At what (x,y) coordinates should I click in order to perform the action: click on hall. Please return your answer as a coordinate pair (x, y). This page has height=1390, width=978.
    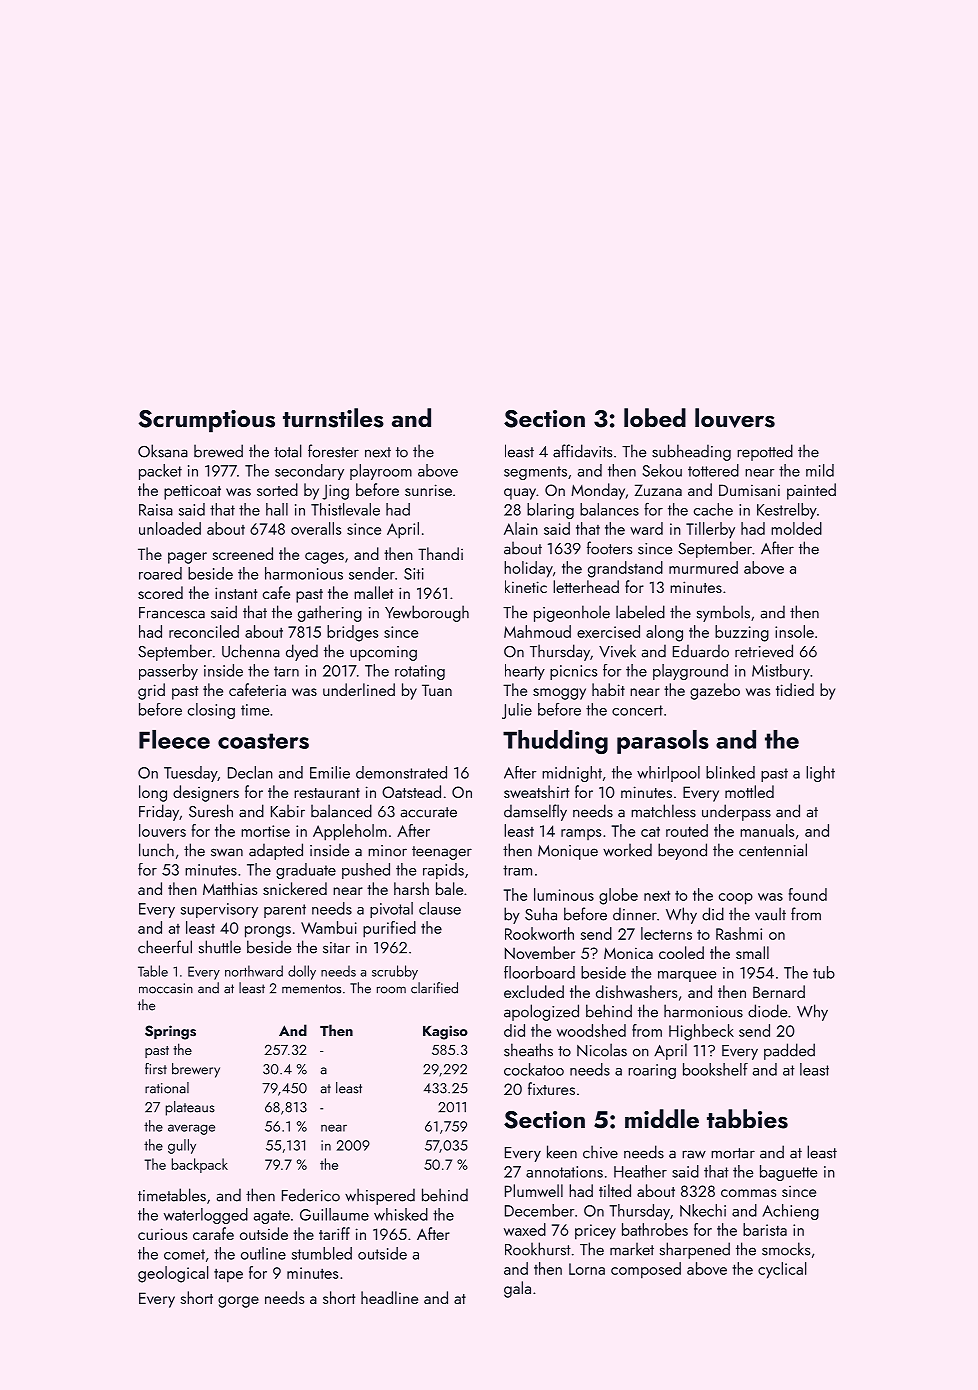
    Looking at the image, I should click on (277, 509).
